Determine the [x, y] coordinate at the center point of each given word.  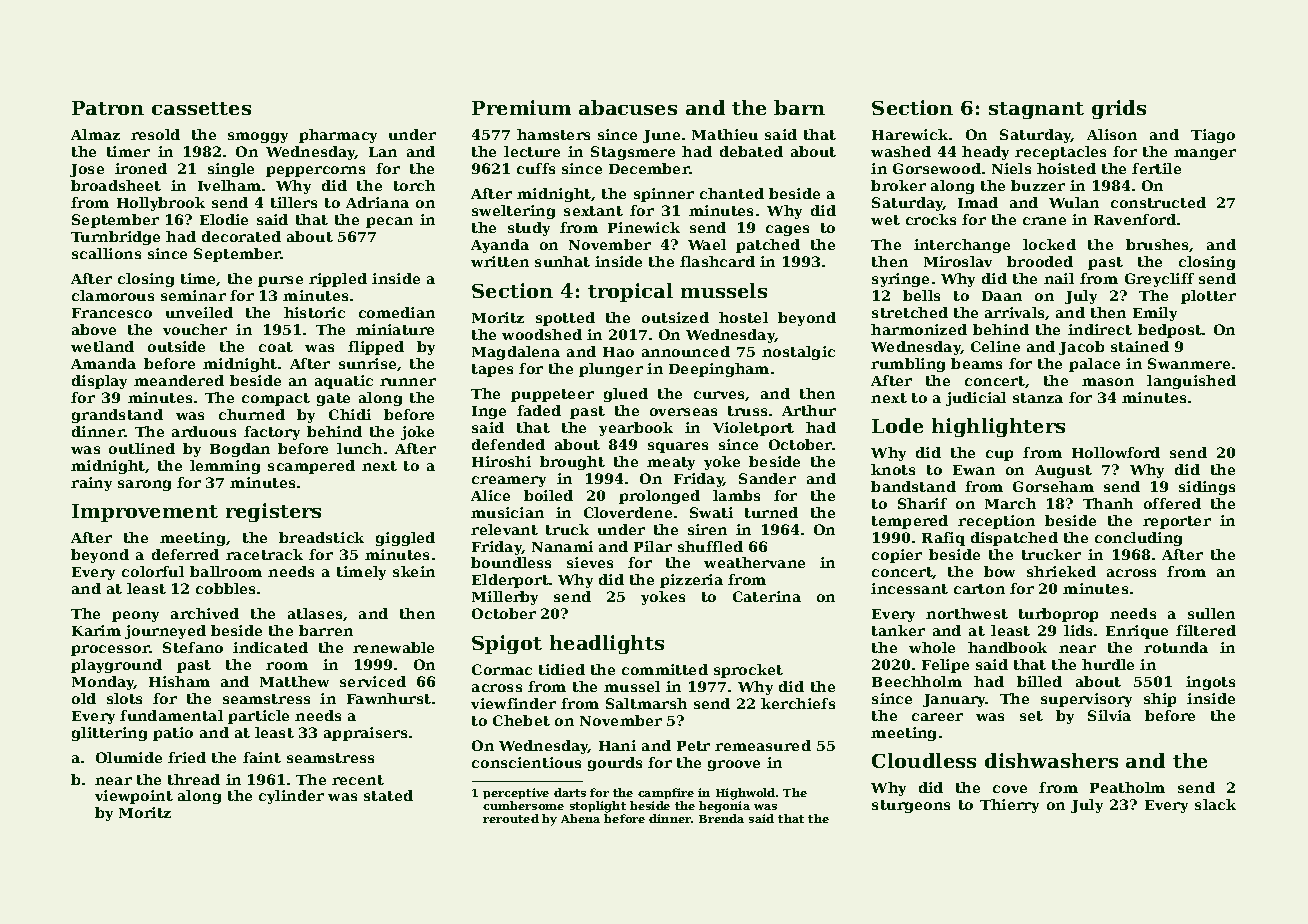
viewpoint [134, 797]
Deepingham [719, 370]
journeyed [165, 632]
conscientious [526, 762]
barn [799, 107]
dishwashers [1051, 760]
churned [252, 414]
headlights [607, 644]
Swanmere [1189, 363]
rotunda [1176, 647]
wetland [102, 346]
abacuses [628, 107]
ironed [141, 168]
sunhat [562, 261]
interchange [962, 246]
